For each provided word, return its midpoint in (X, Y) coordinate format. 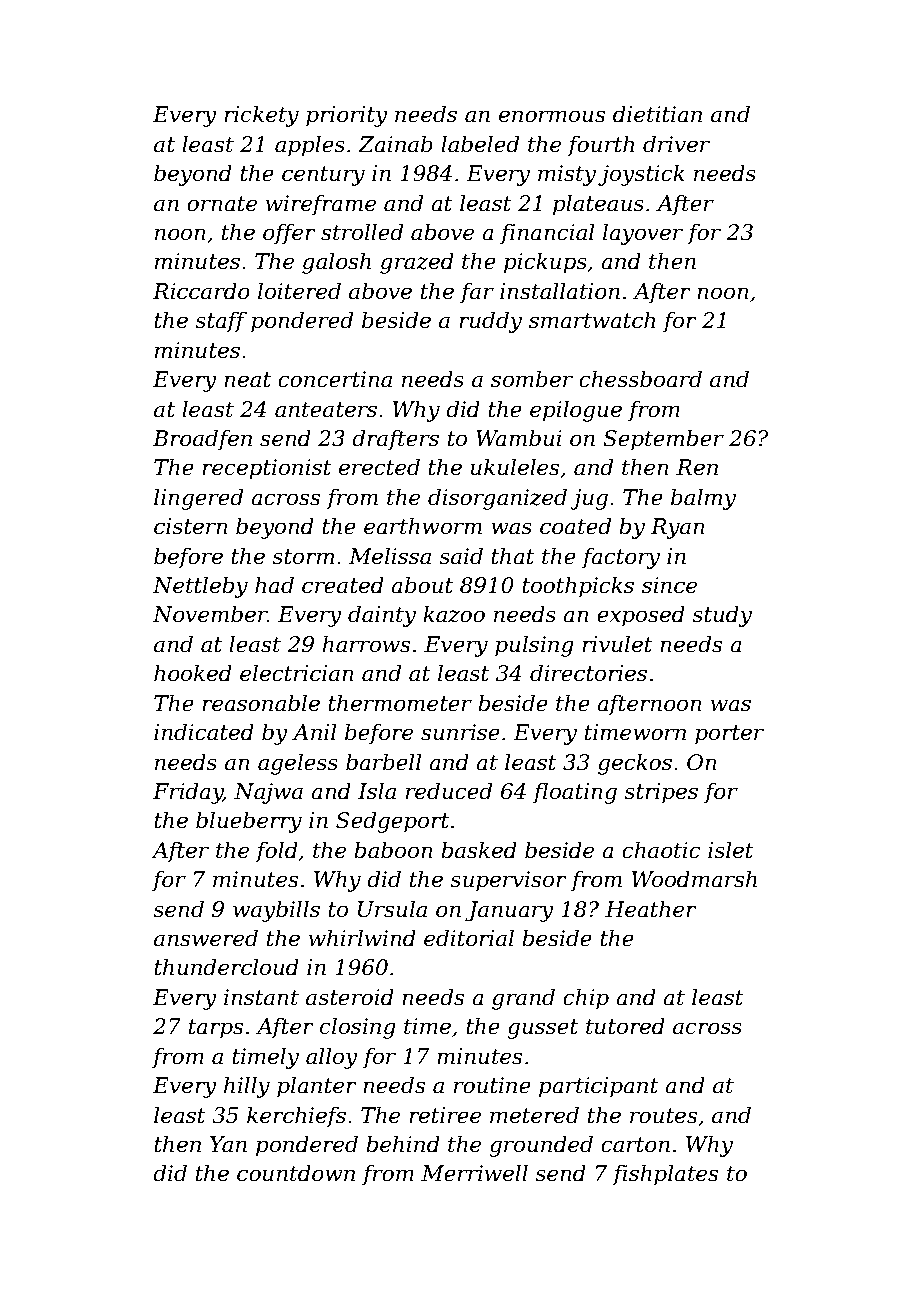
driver (676, 144)
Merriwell (474, 1173)
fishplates (665, 1175)
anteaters (326, 410)
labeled (480, 144)
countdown (296, 1173)
